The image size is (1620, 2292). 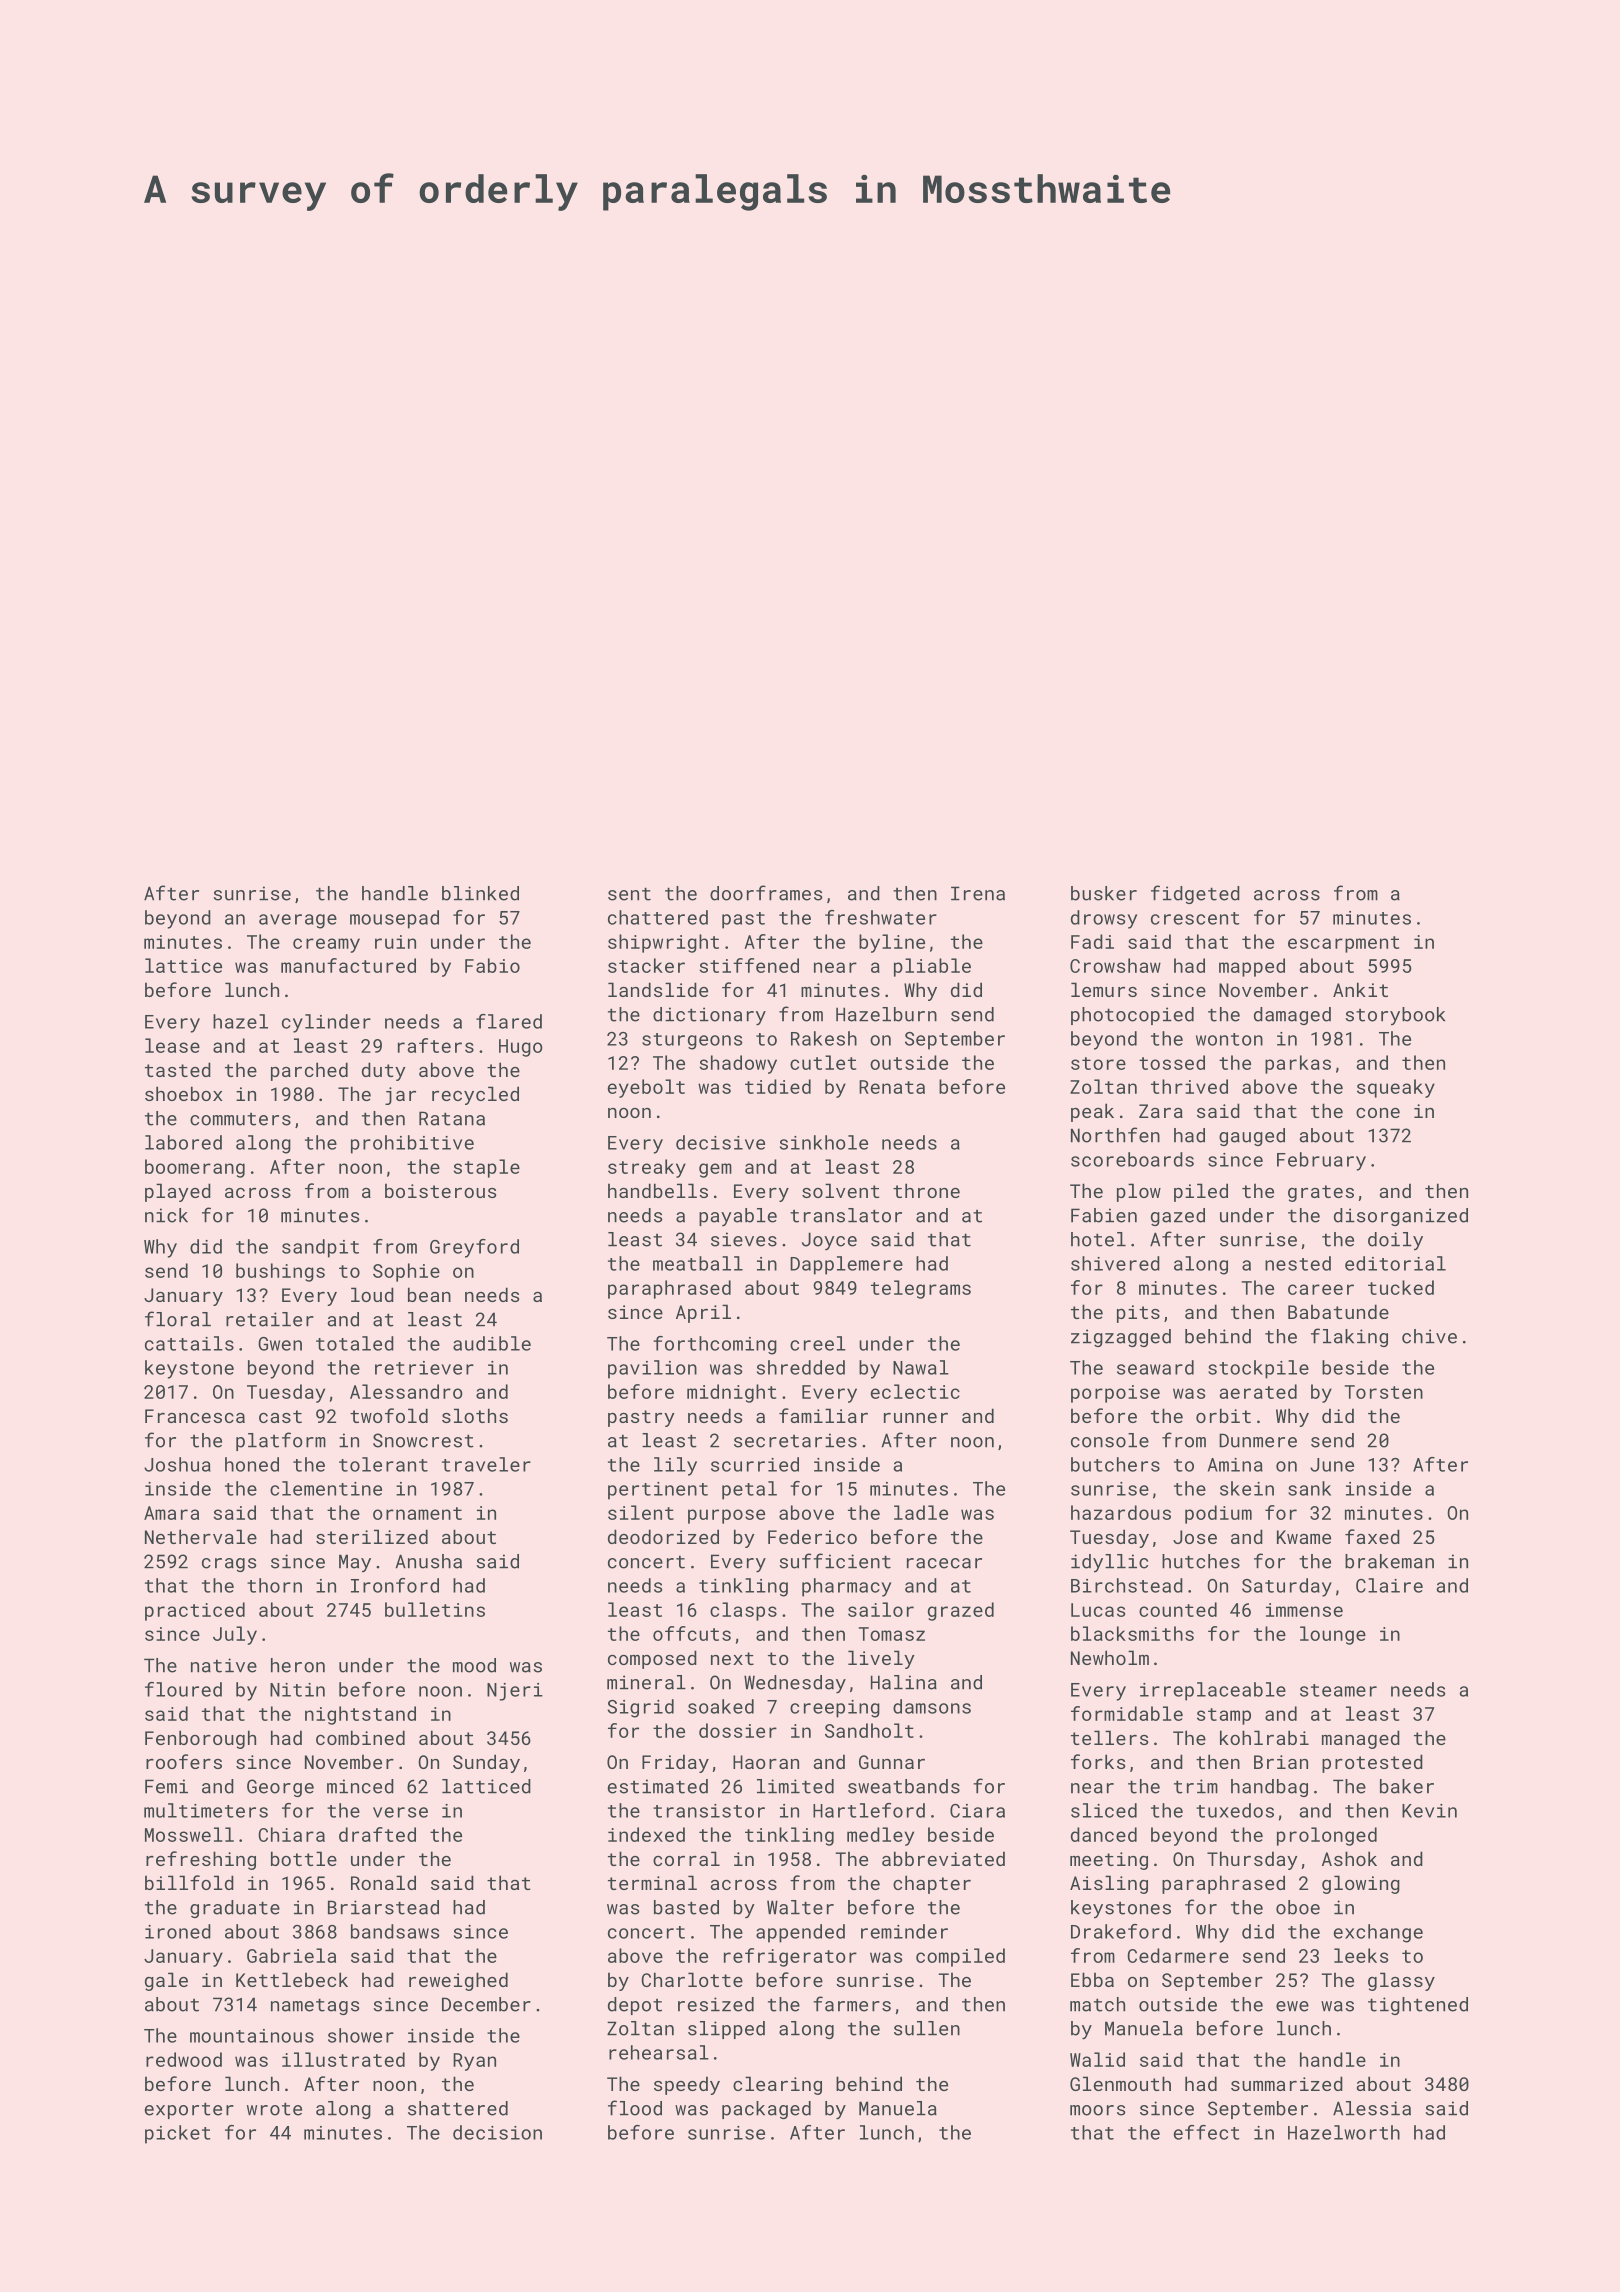 What do you see at coordinates (721, 1706) in the screenshot?
I see `soaked` at bounding box center [721, 1706].
